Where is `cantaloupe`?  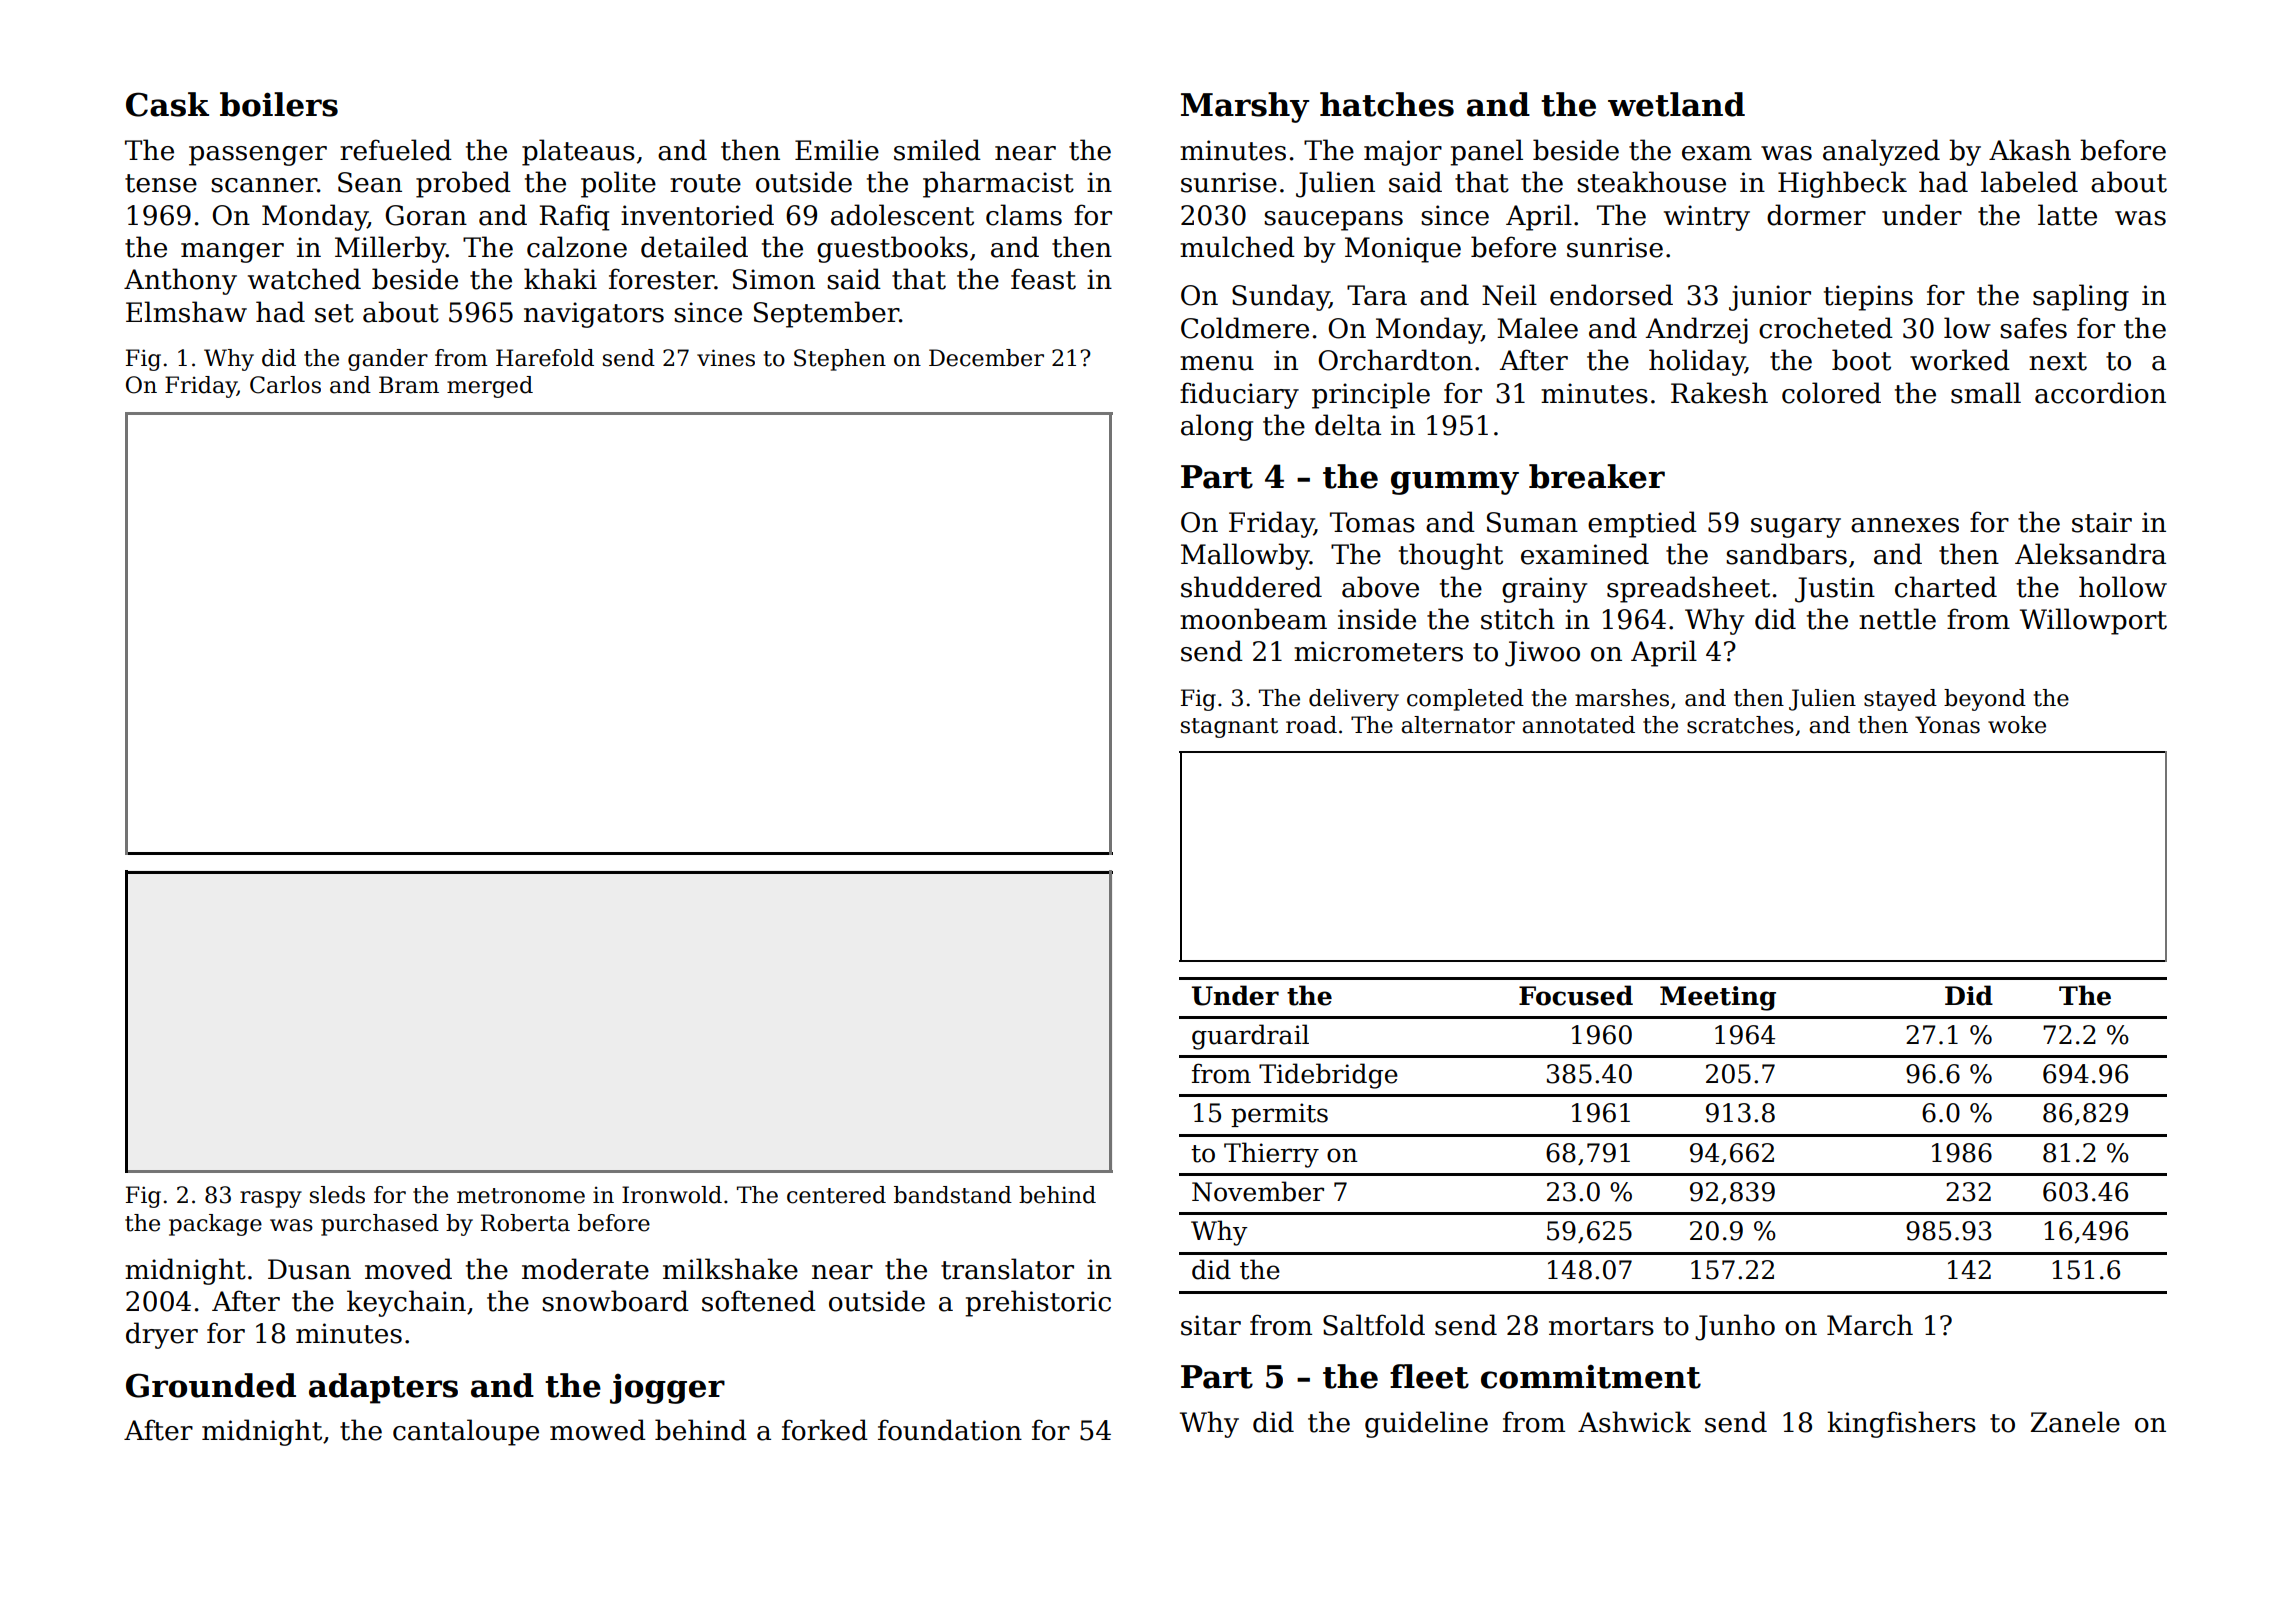
cantaloupe is located at coordinates (466, 1432).
